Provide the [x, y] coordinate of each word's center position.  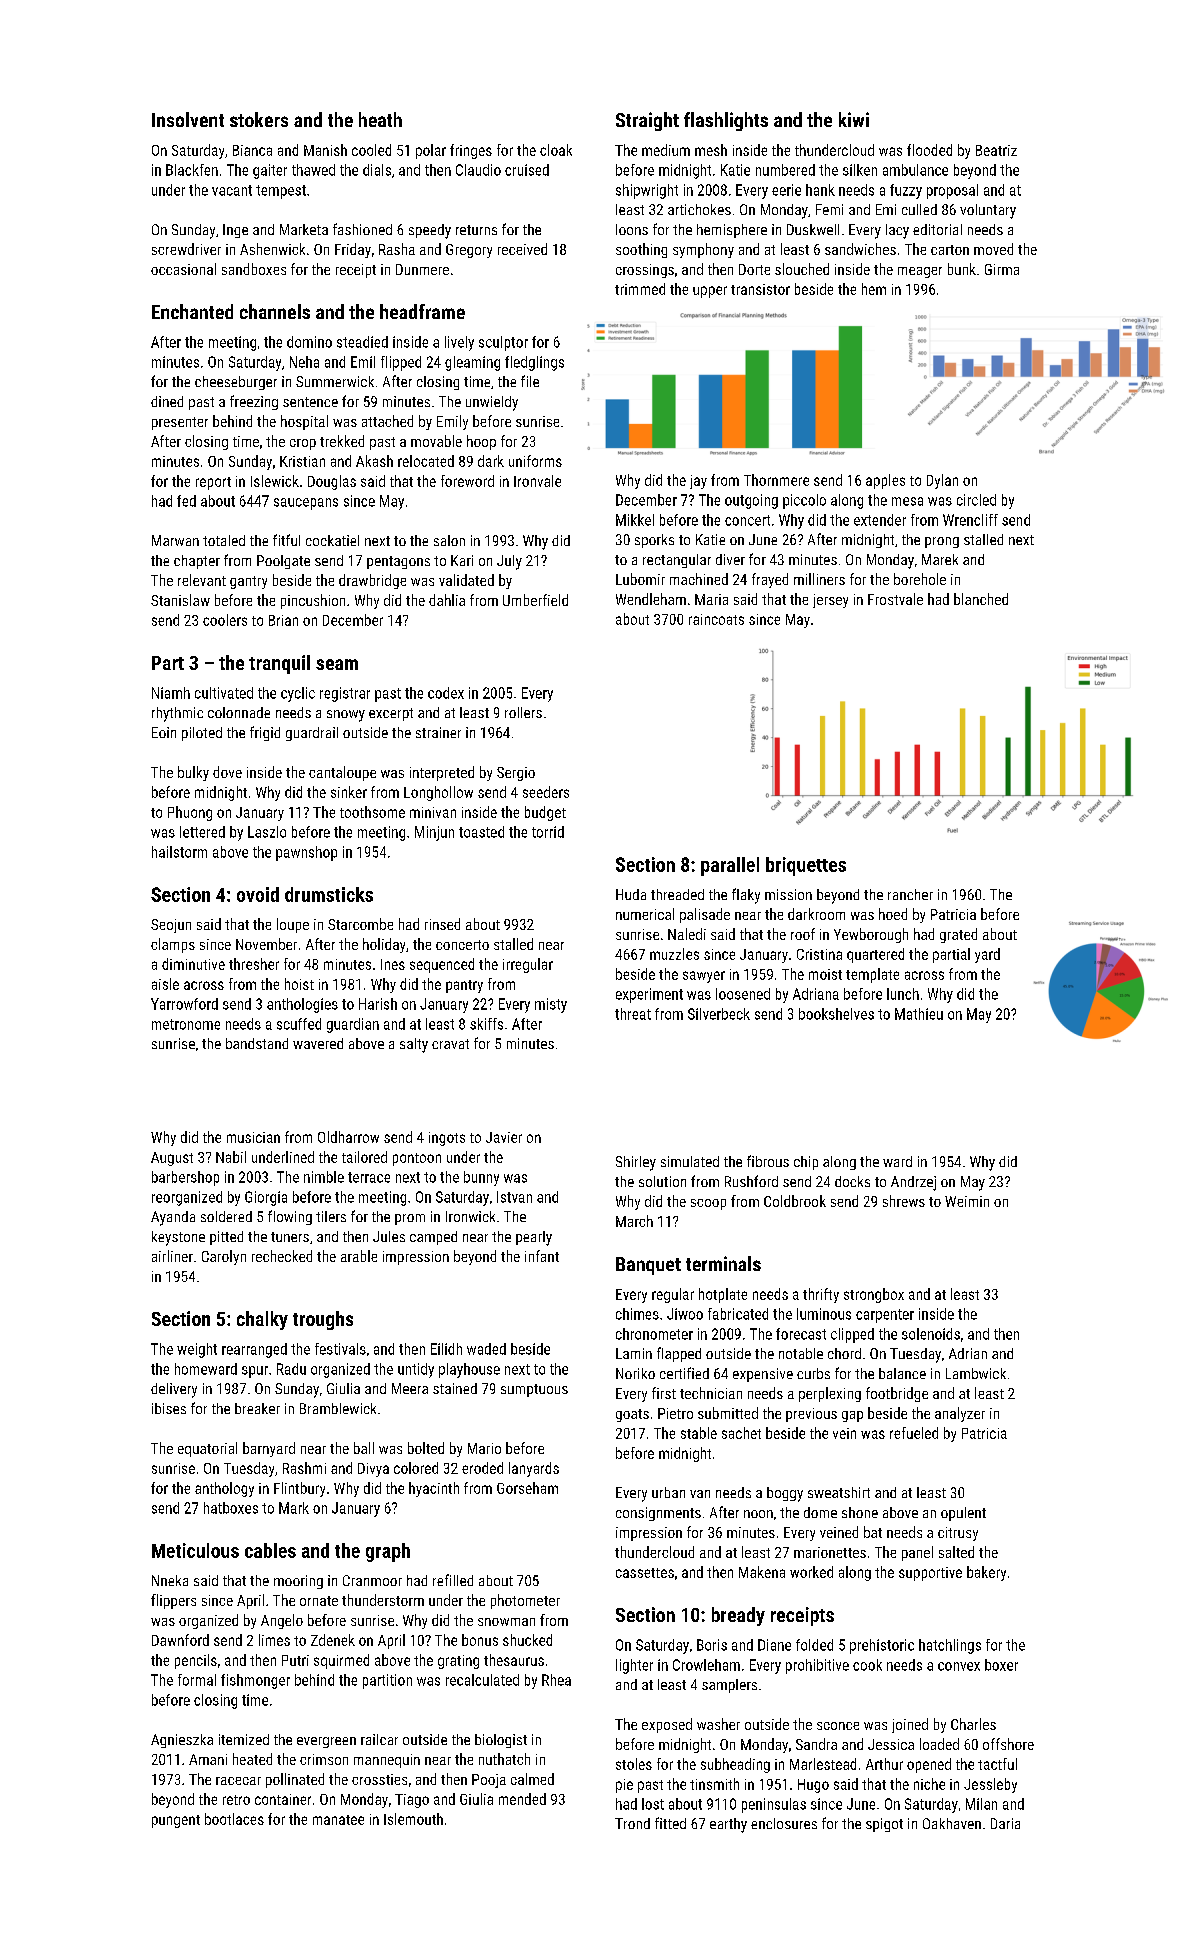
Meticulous [195, 1550]
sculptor [503, 343]
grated [958, 935]
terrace [369, 1177]
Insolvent [188, 119]
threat [633, 1014]
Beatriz [996, 150]
